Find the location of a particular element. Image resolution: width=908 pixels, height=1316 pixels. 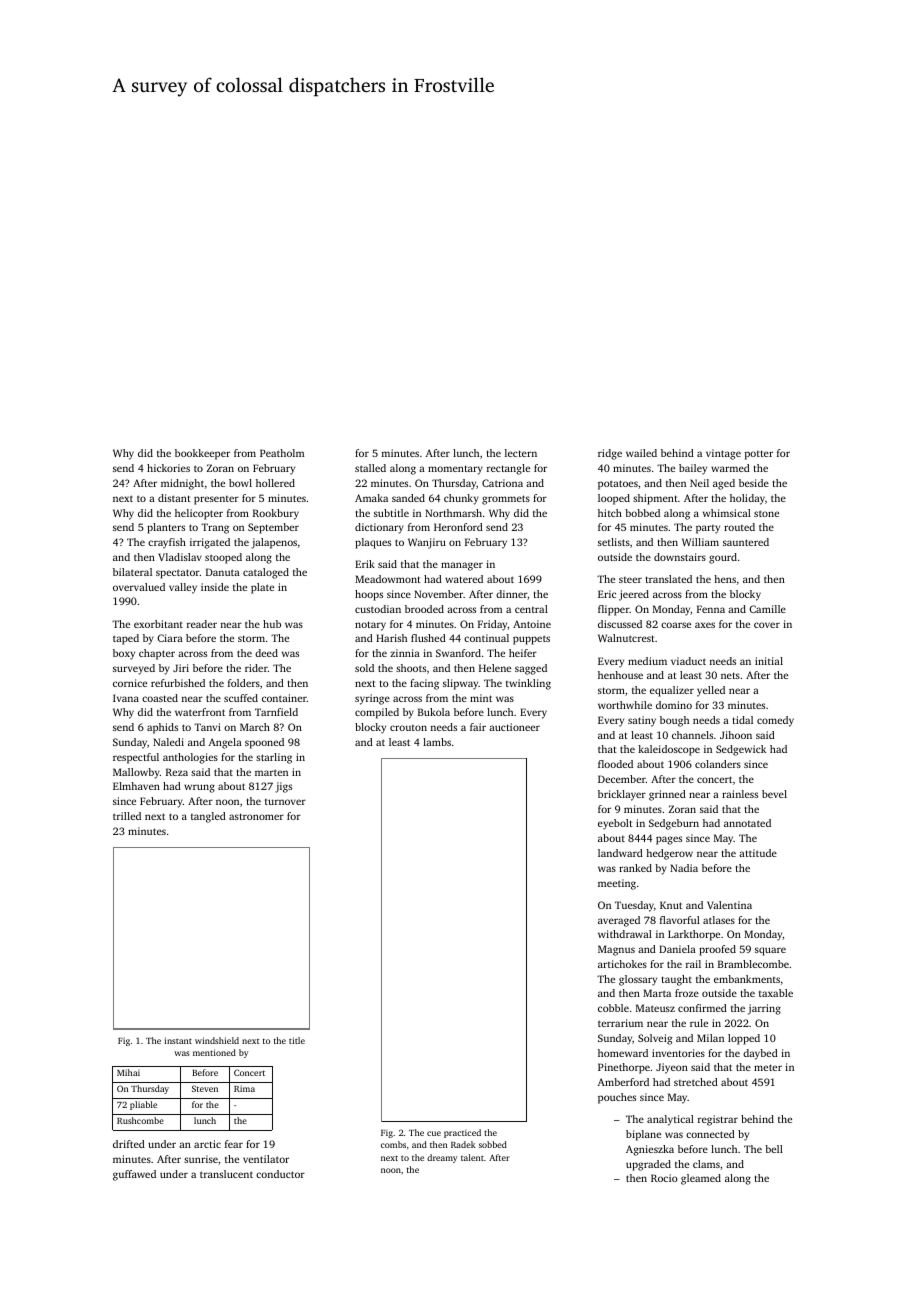

gleamed is located at coordinates (701, 1179).
